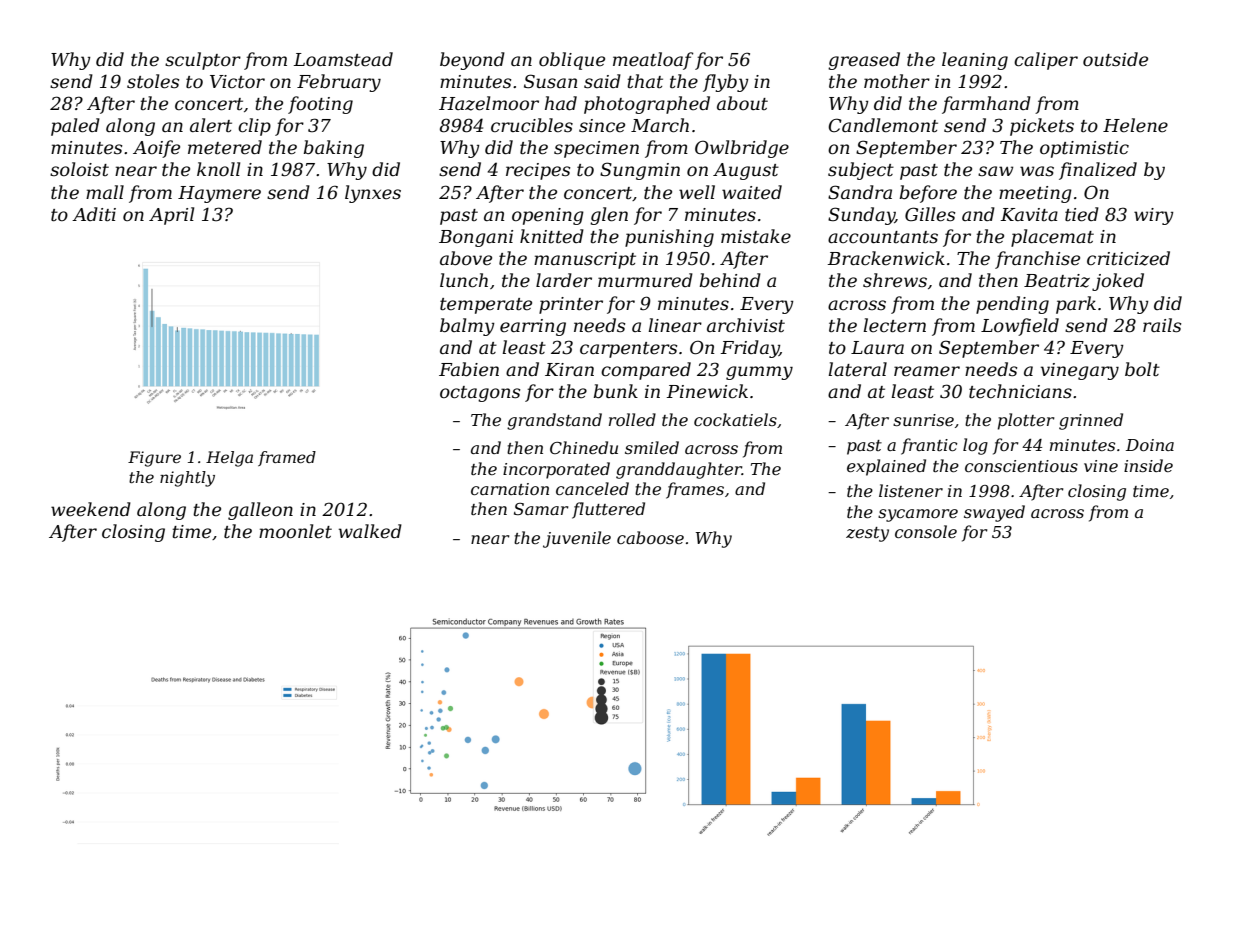 The height and width of the screenshot is (952, 1233). Describe the element at coordinates (1154, 216) in the screenshot. I see `wiry` at that location.
